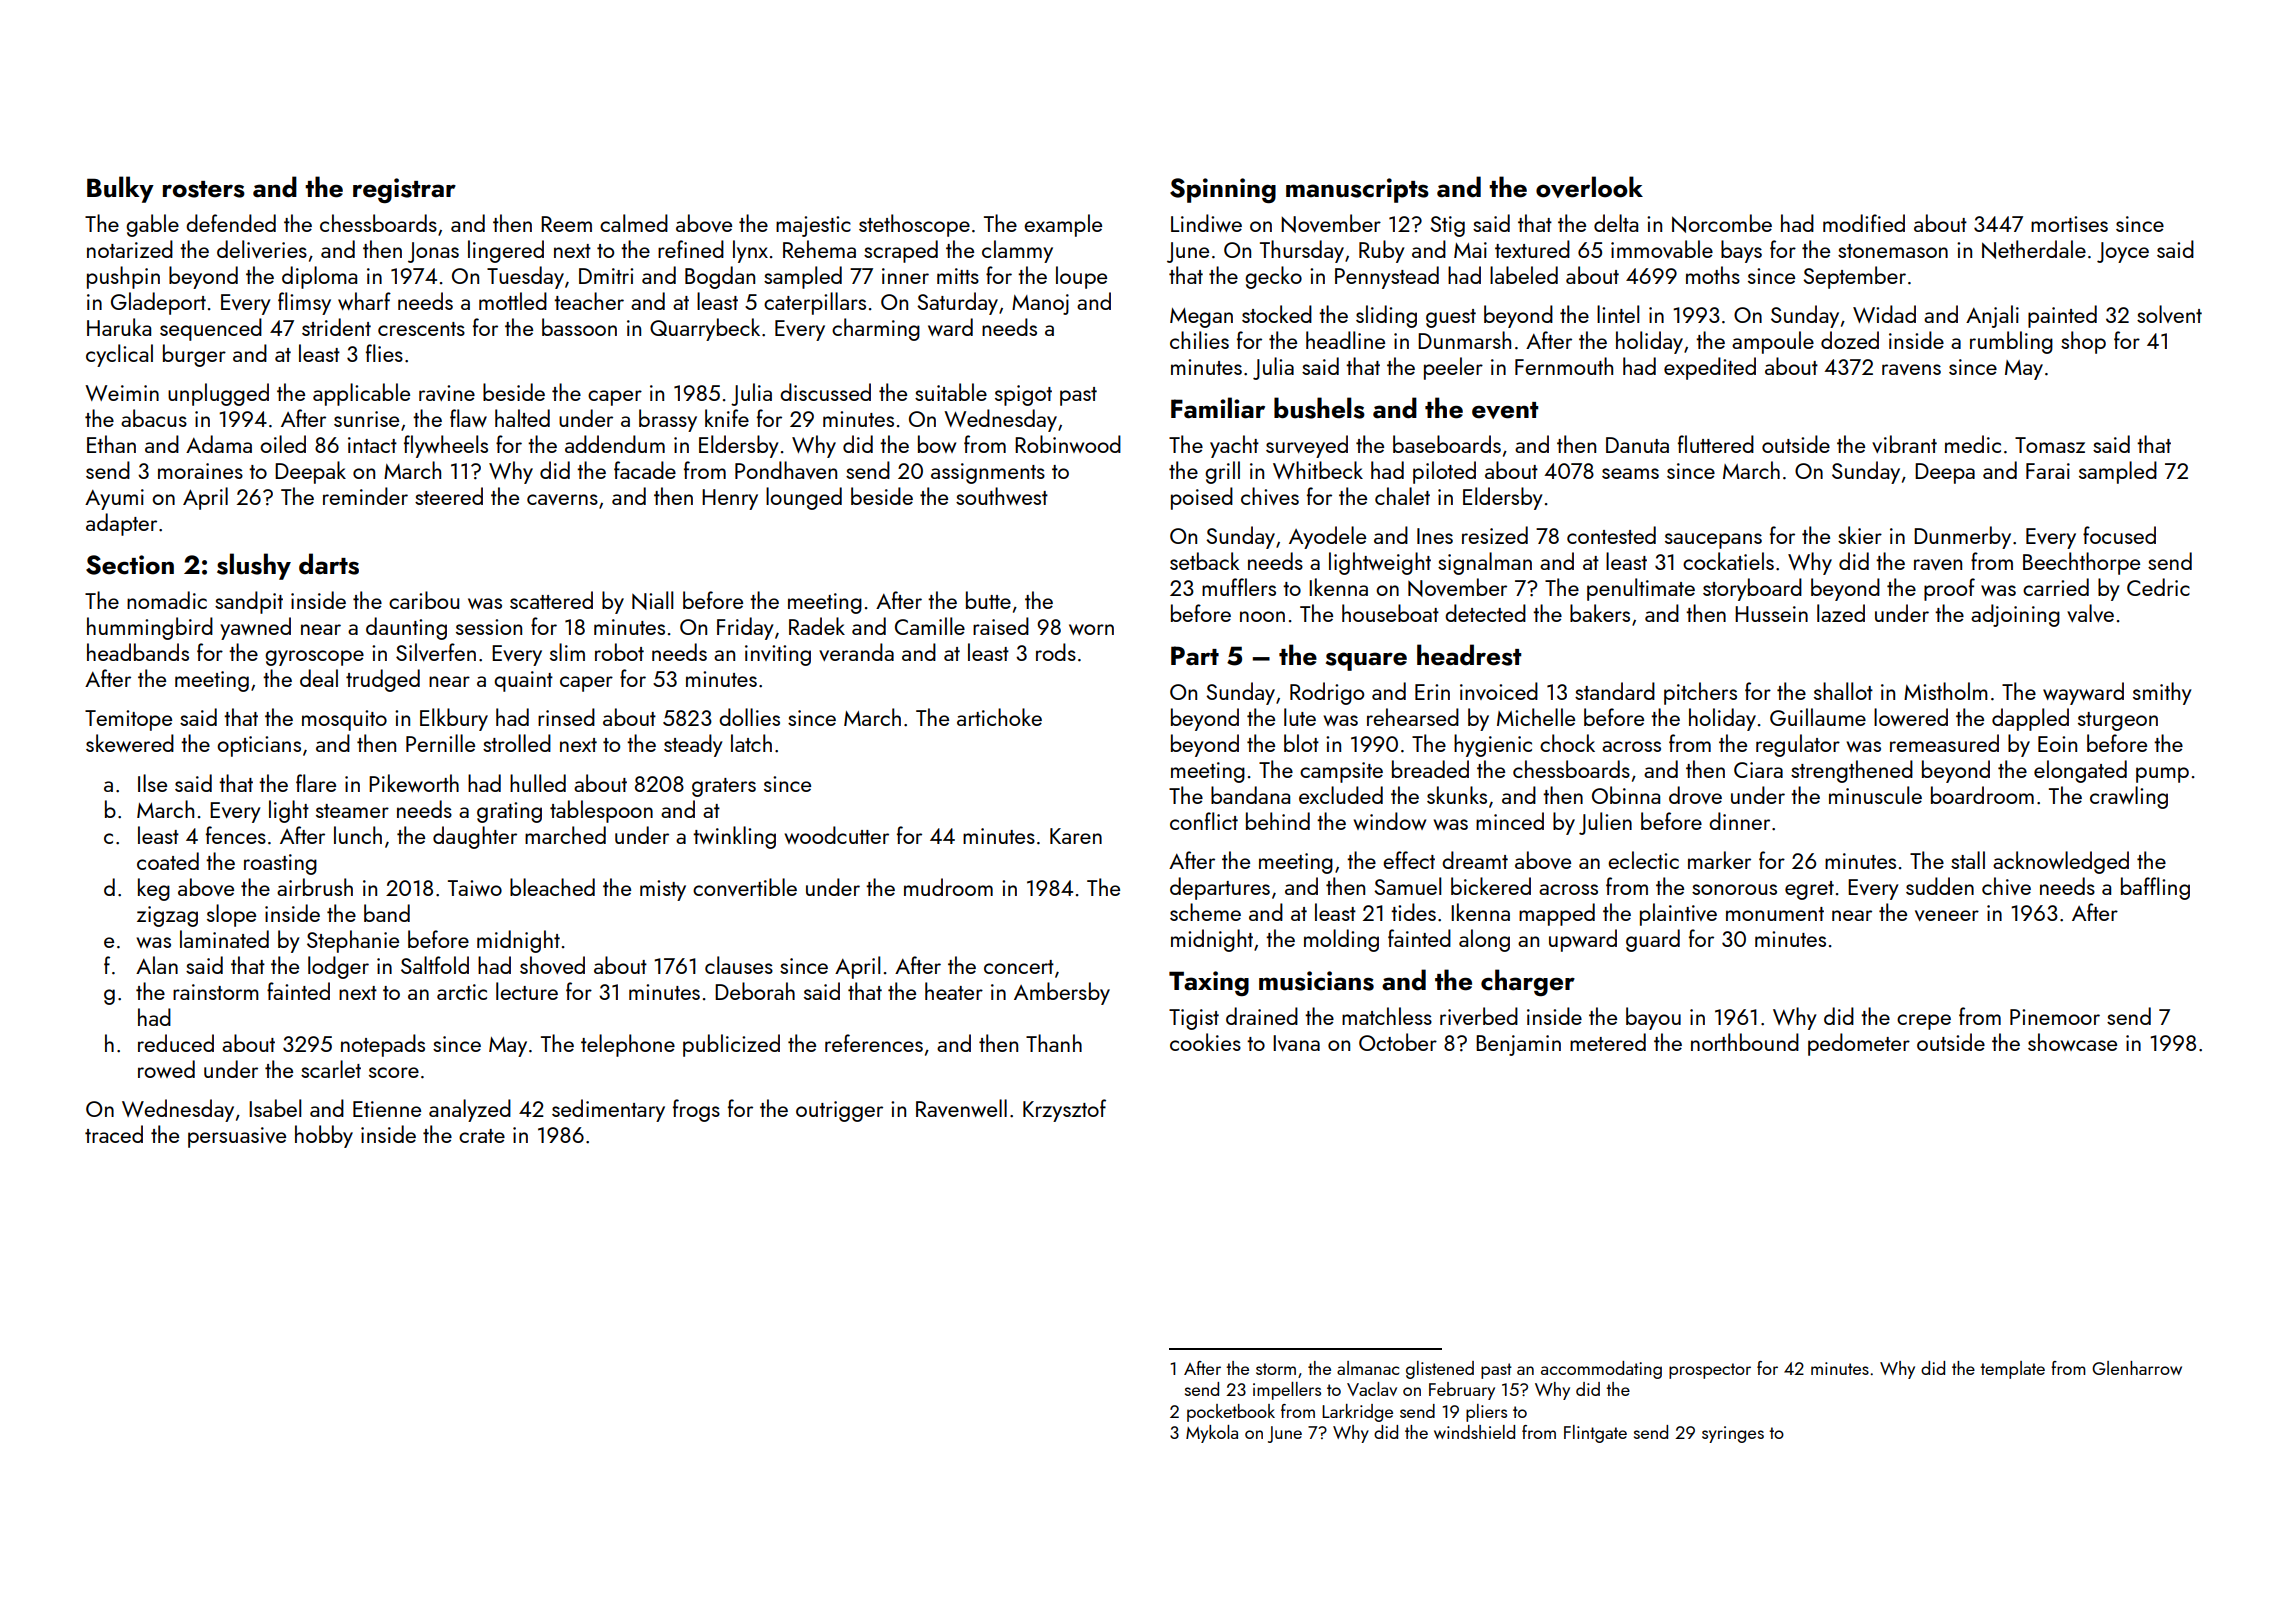 This document has height=1620, width=2292. I want to click on mortises, so click(2069, 224).
